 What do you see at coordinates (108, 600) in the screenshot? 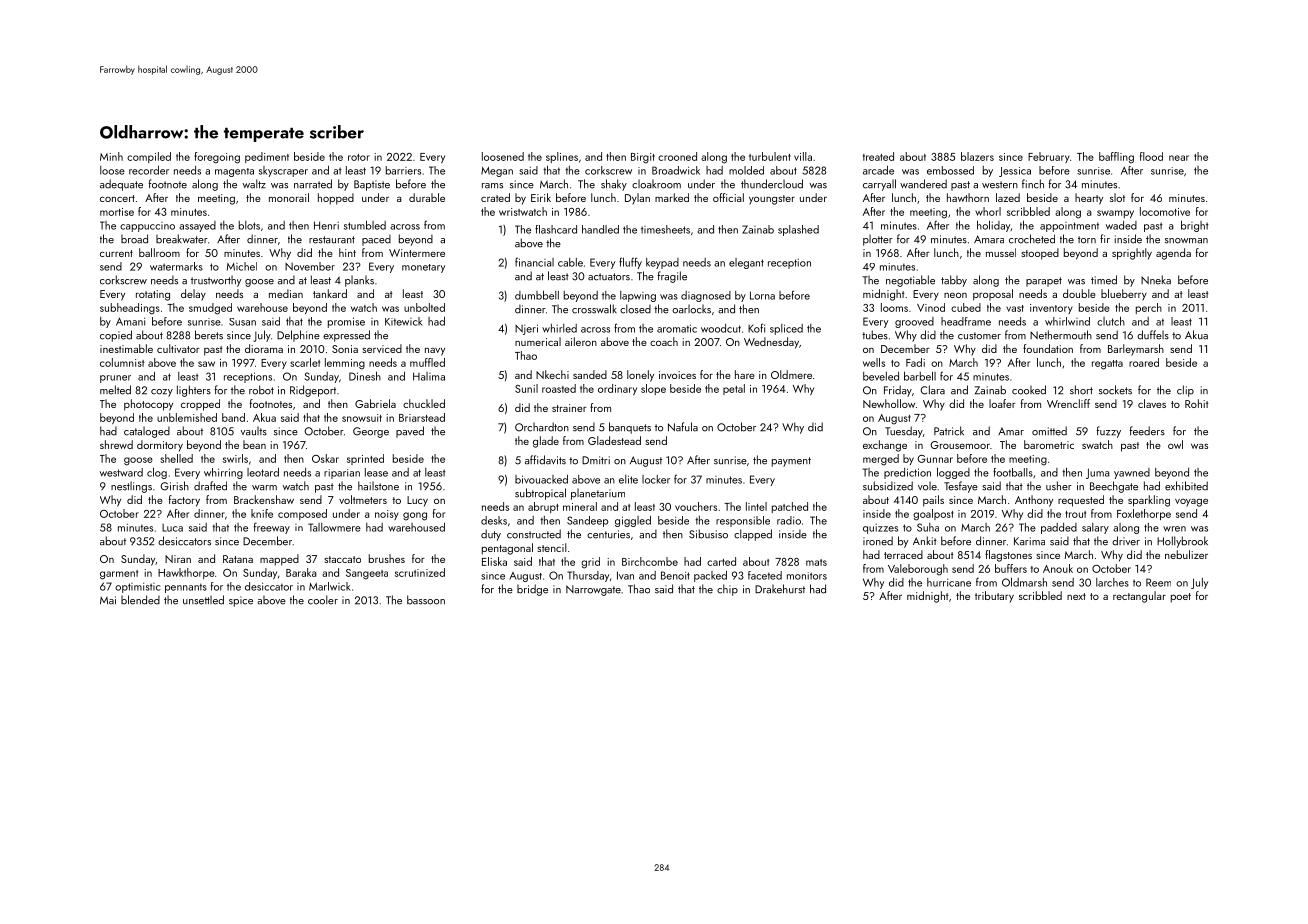
I see `Mai` at bounding box center [108, 600].
